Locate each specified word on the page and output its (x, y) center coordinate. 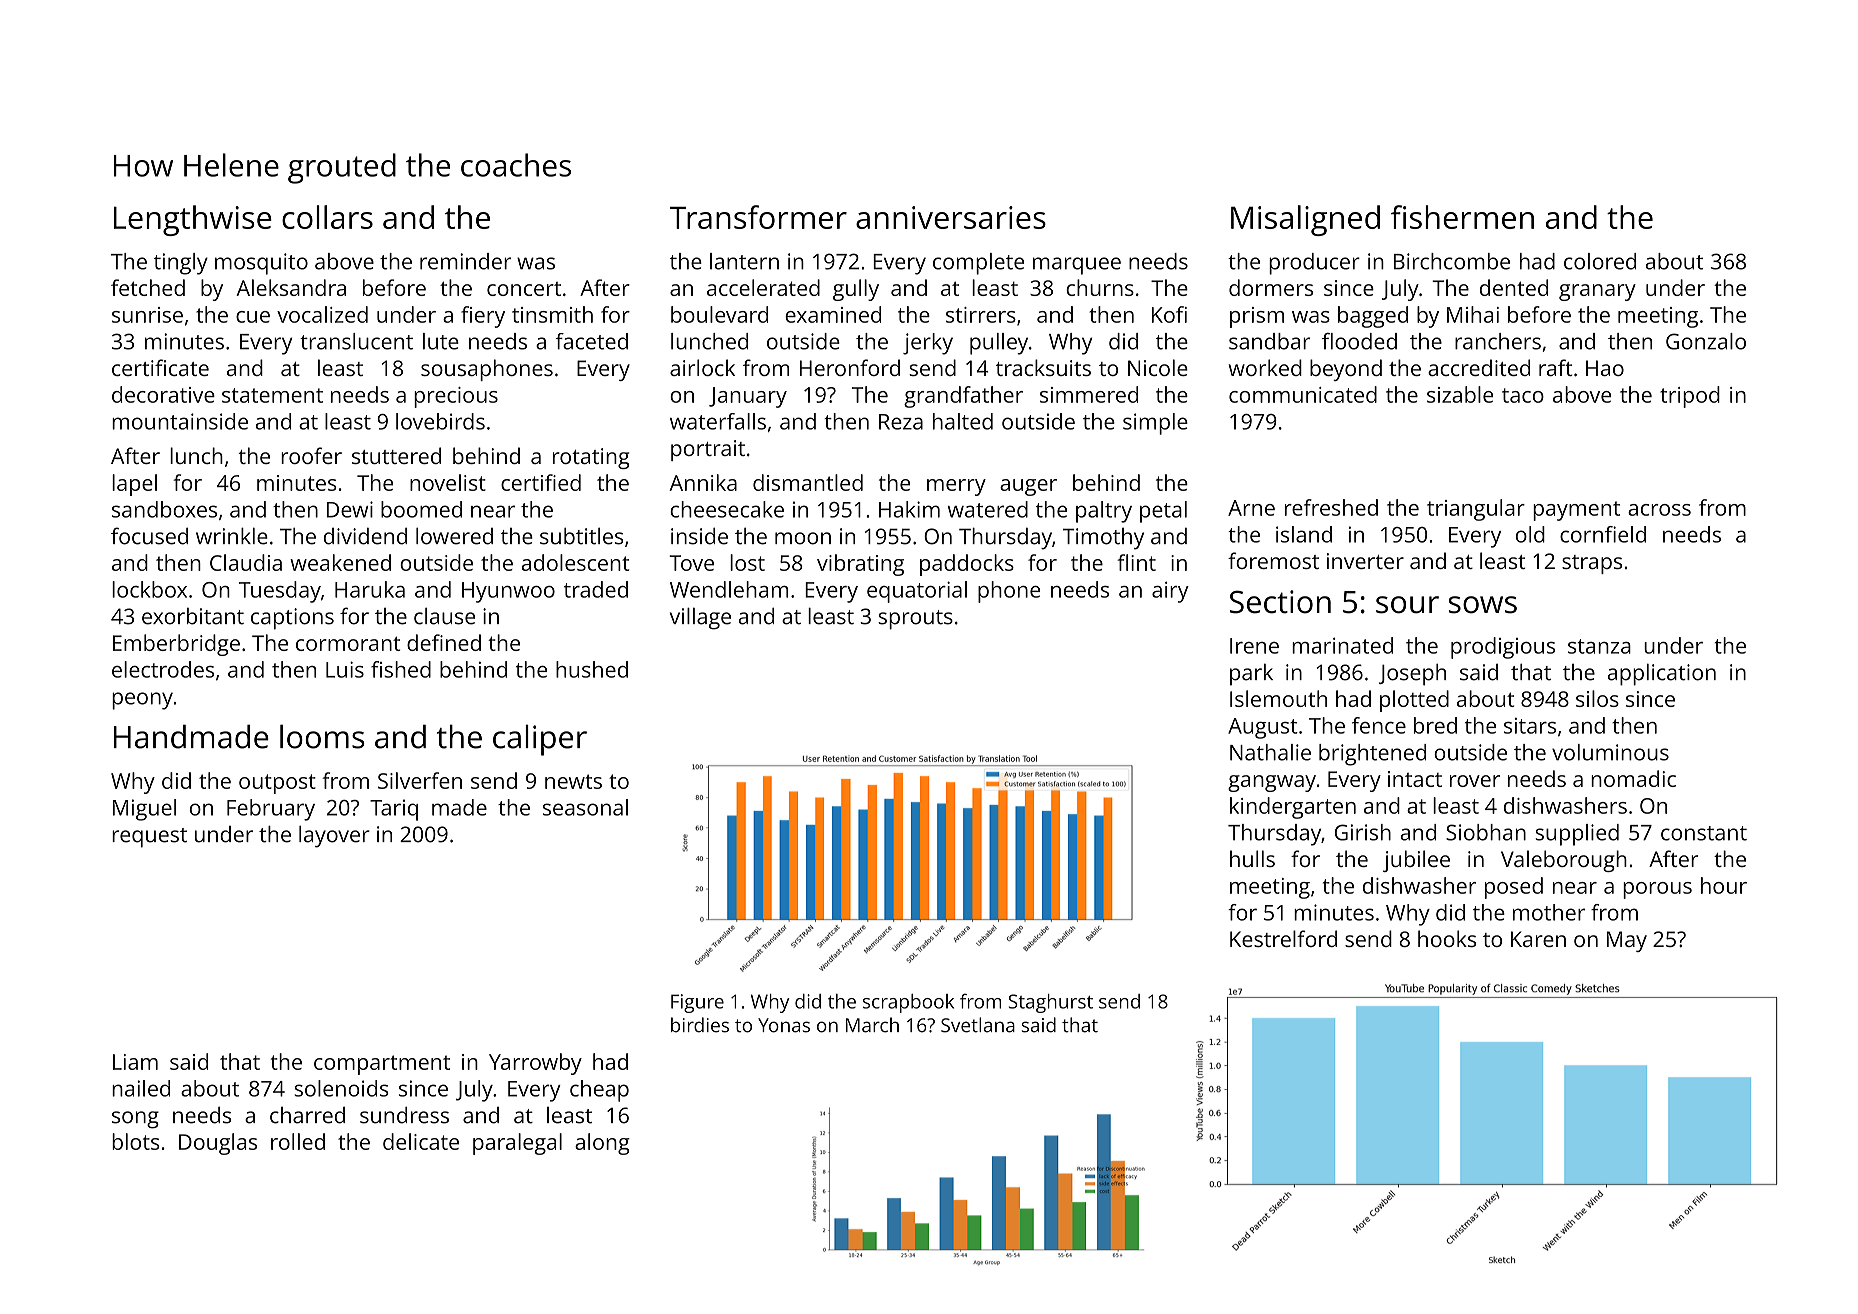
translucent (356, 341)
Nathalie (1270, 752)
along (602, 1144)
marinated (1342, 645)
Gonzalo (1706, 341)
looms (322, 736)
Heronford (850, 367)
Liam (135, 1062)
